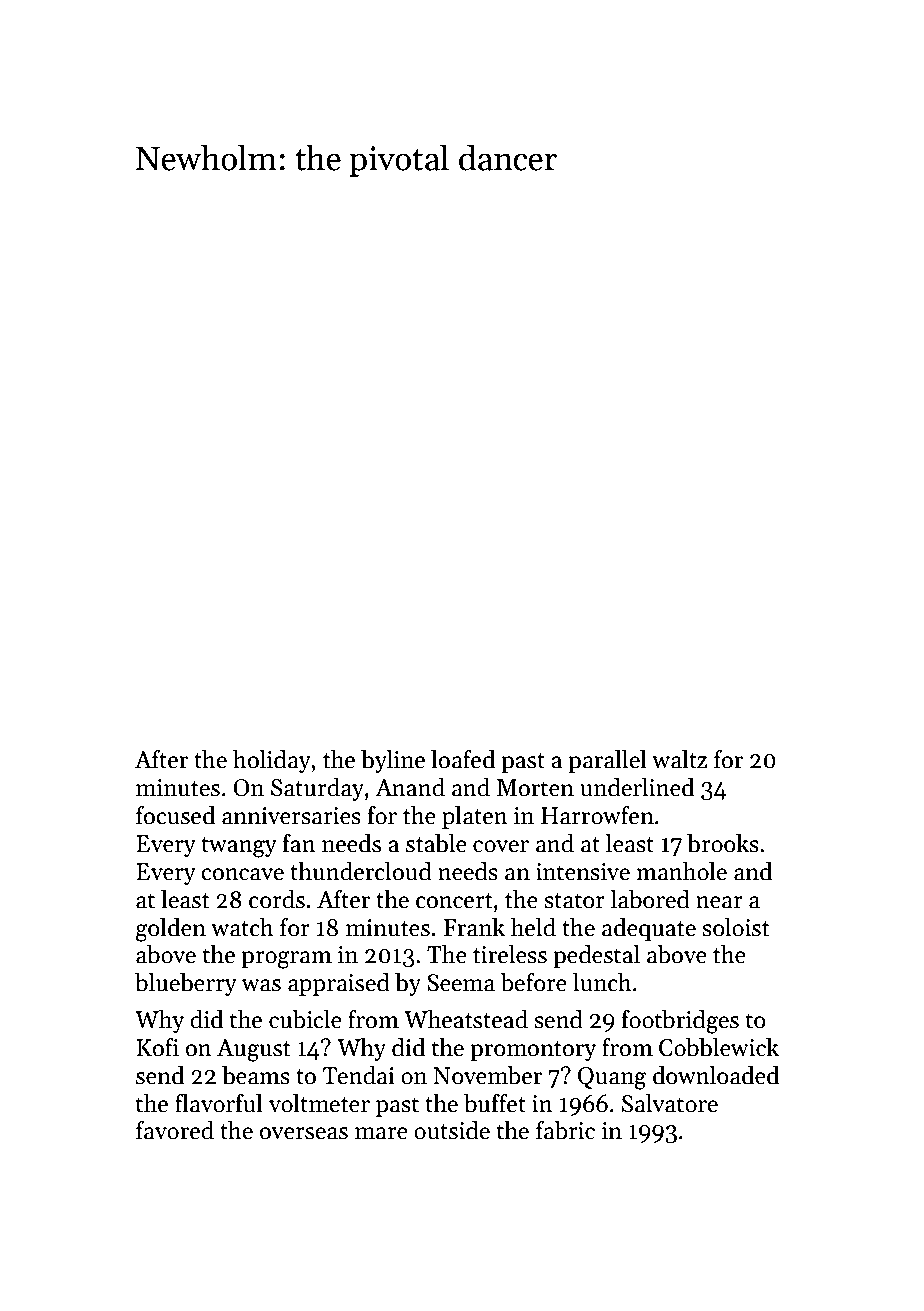 Image resolution: width=924 pixels, height=1311 pixels. I want to click on holiday, so click(272, 761).
